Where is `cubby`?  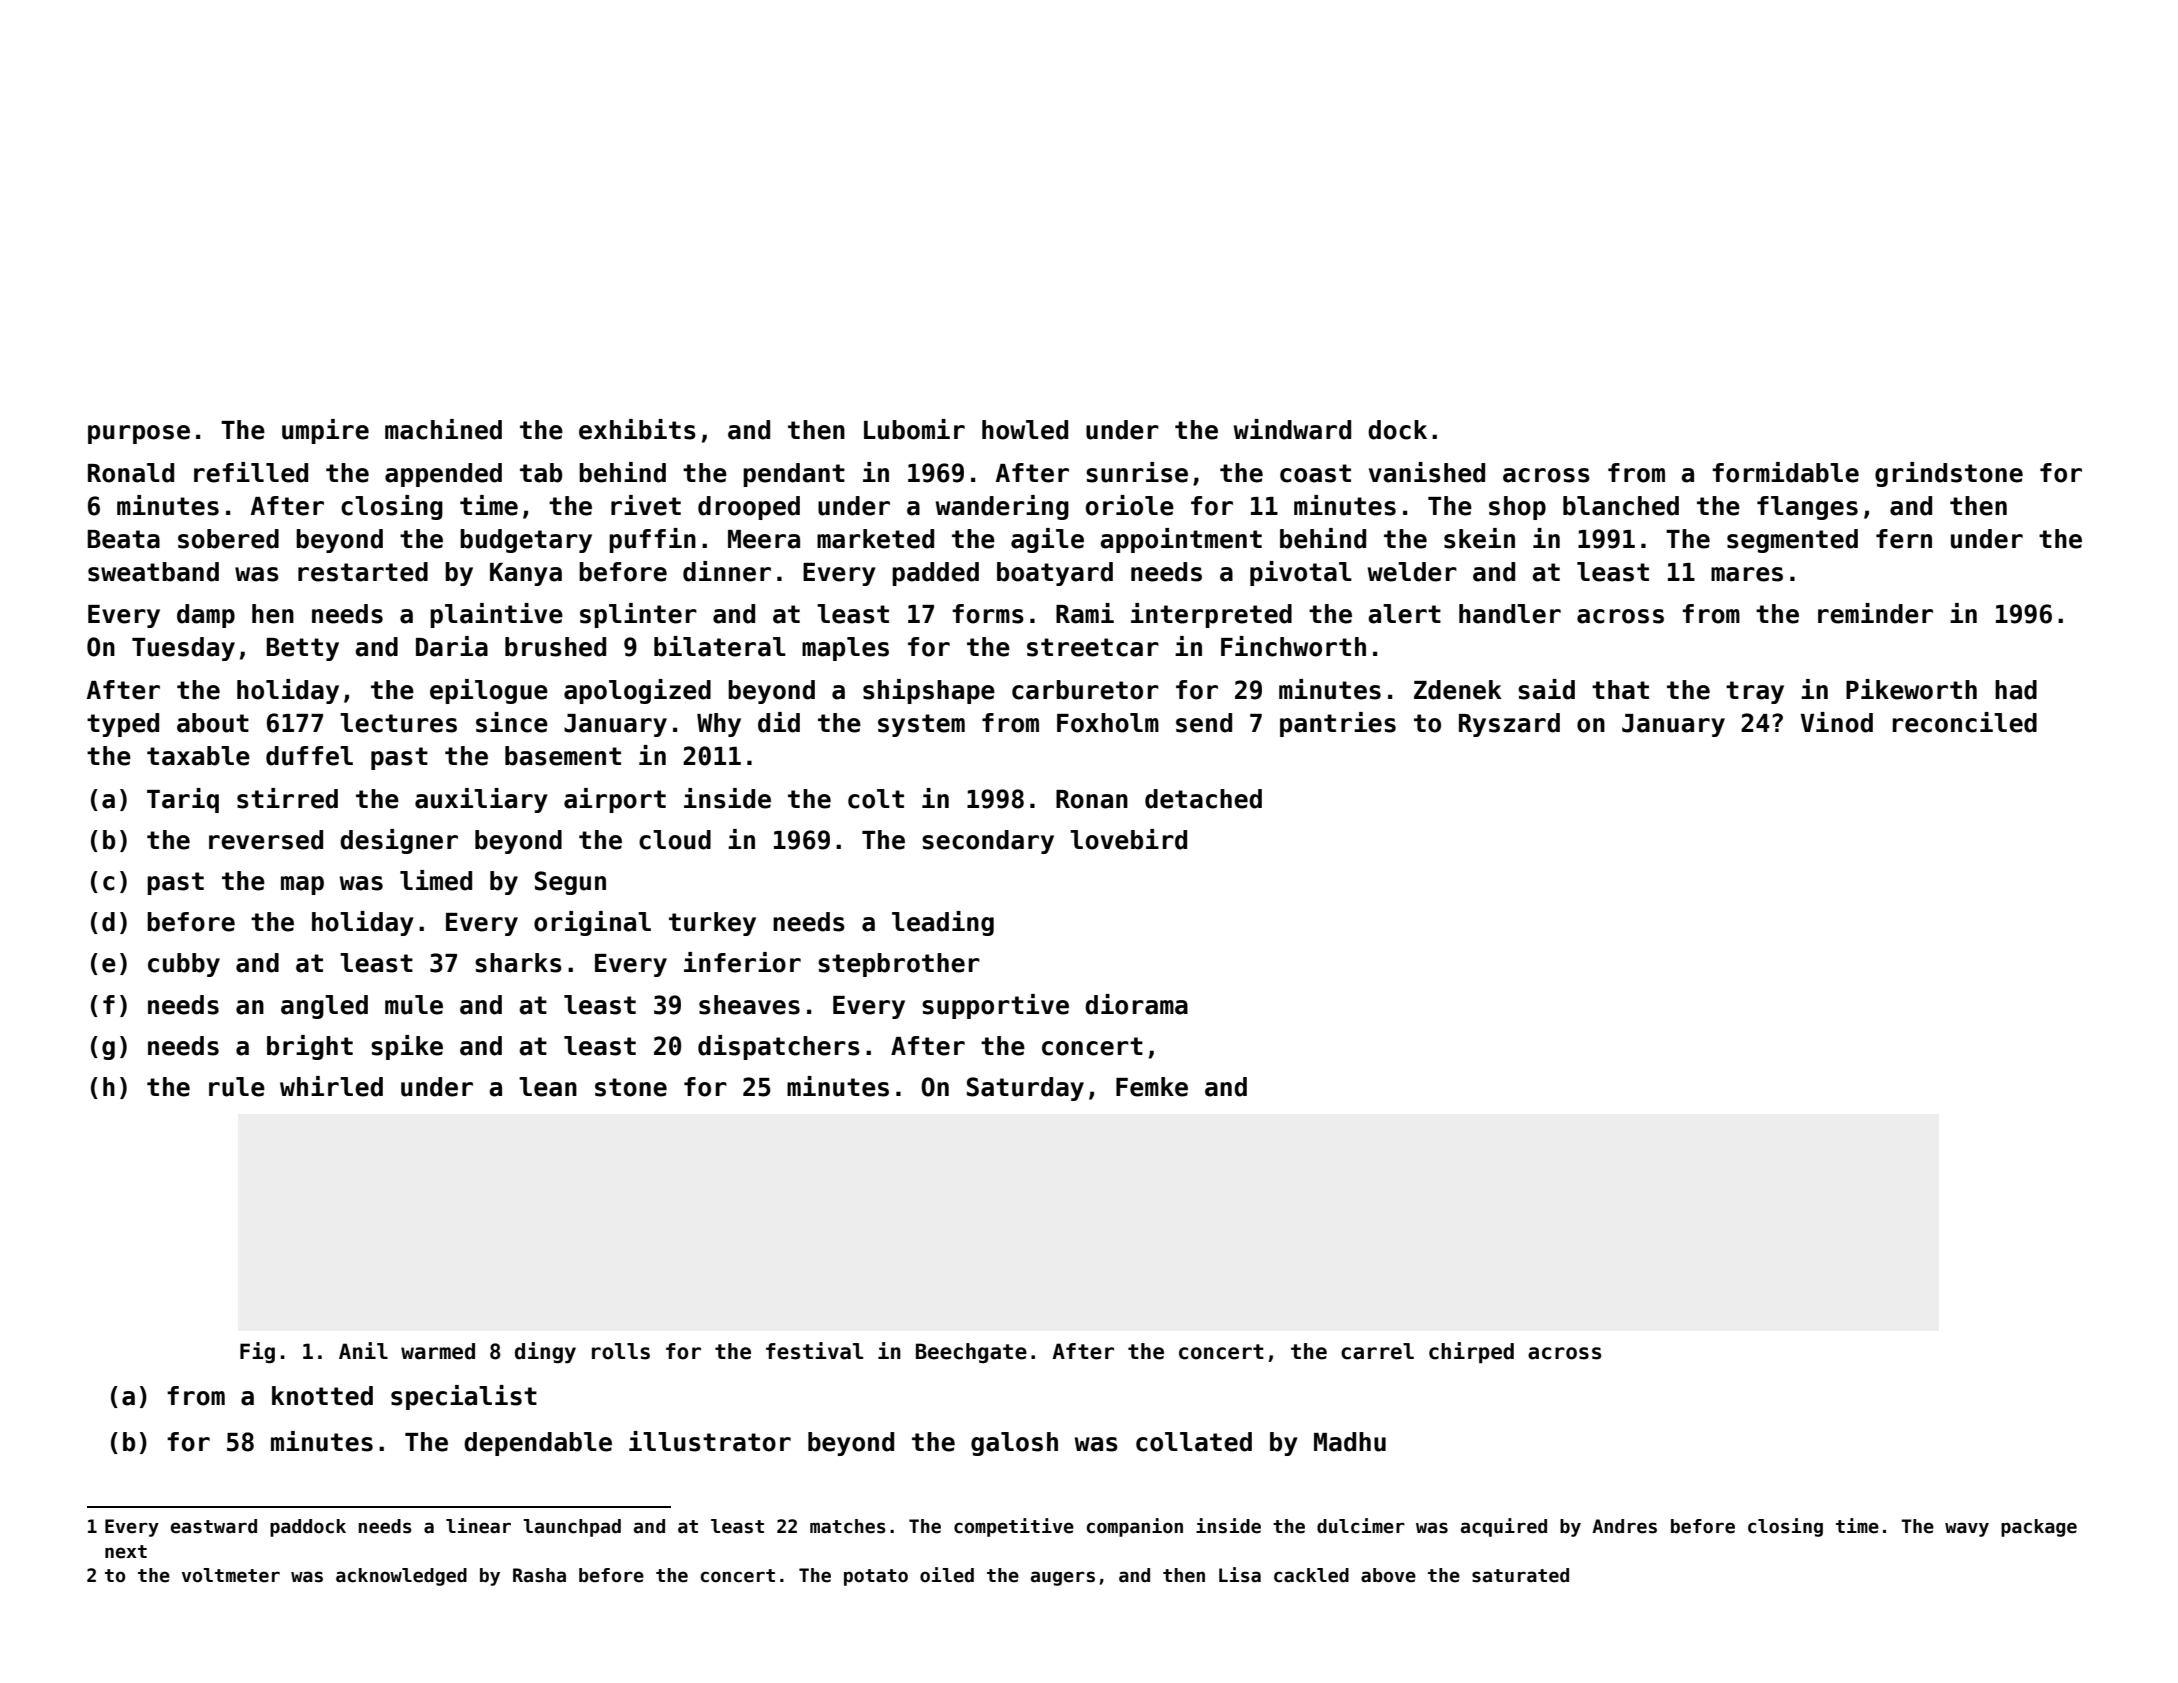
cubby is located at coordinates (184, 965).
